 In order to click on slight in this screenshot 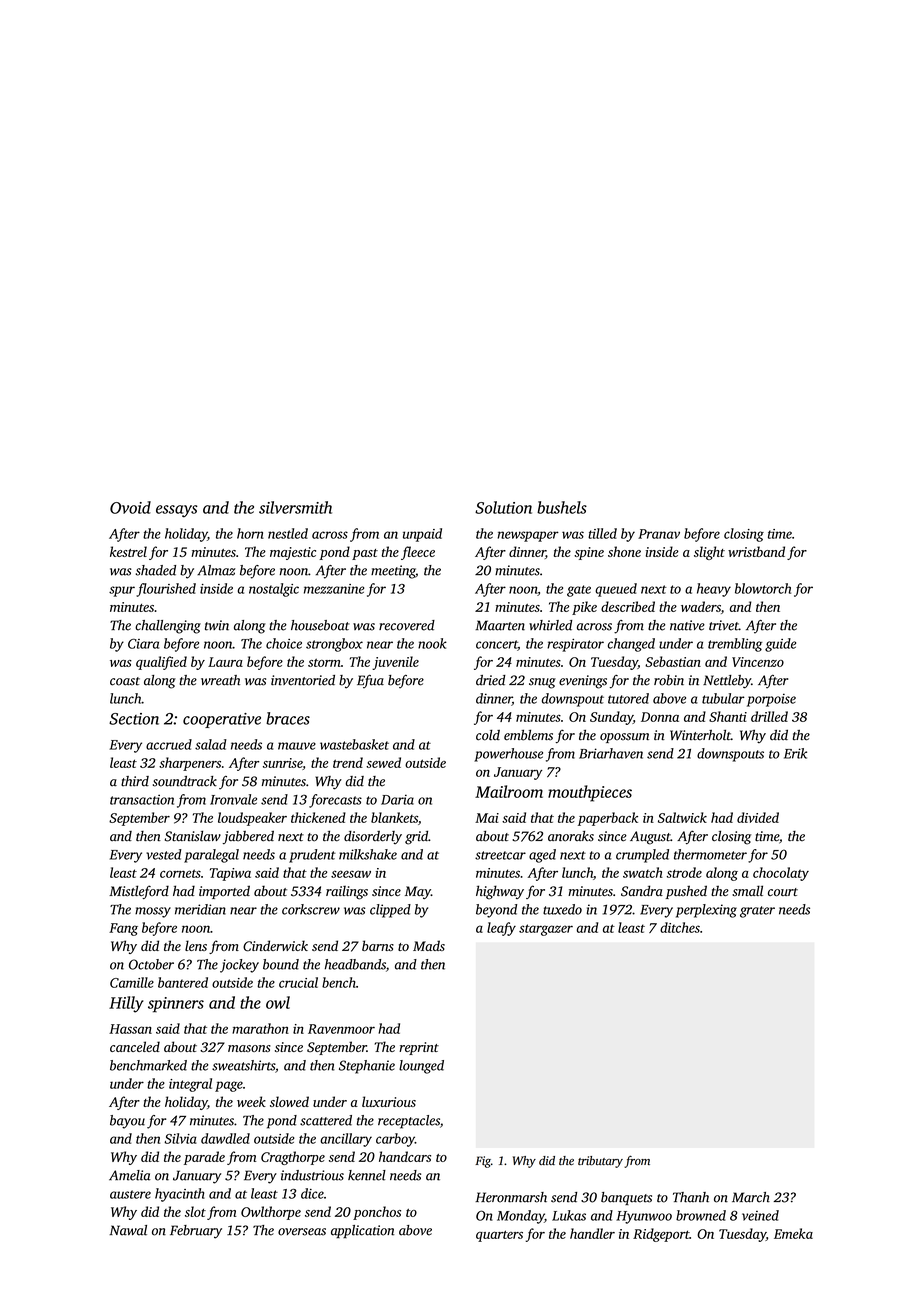, I will do `click(709, 553)`.
